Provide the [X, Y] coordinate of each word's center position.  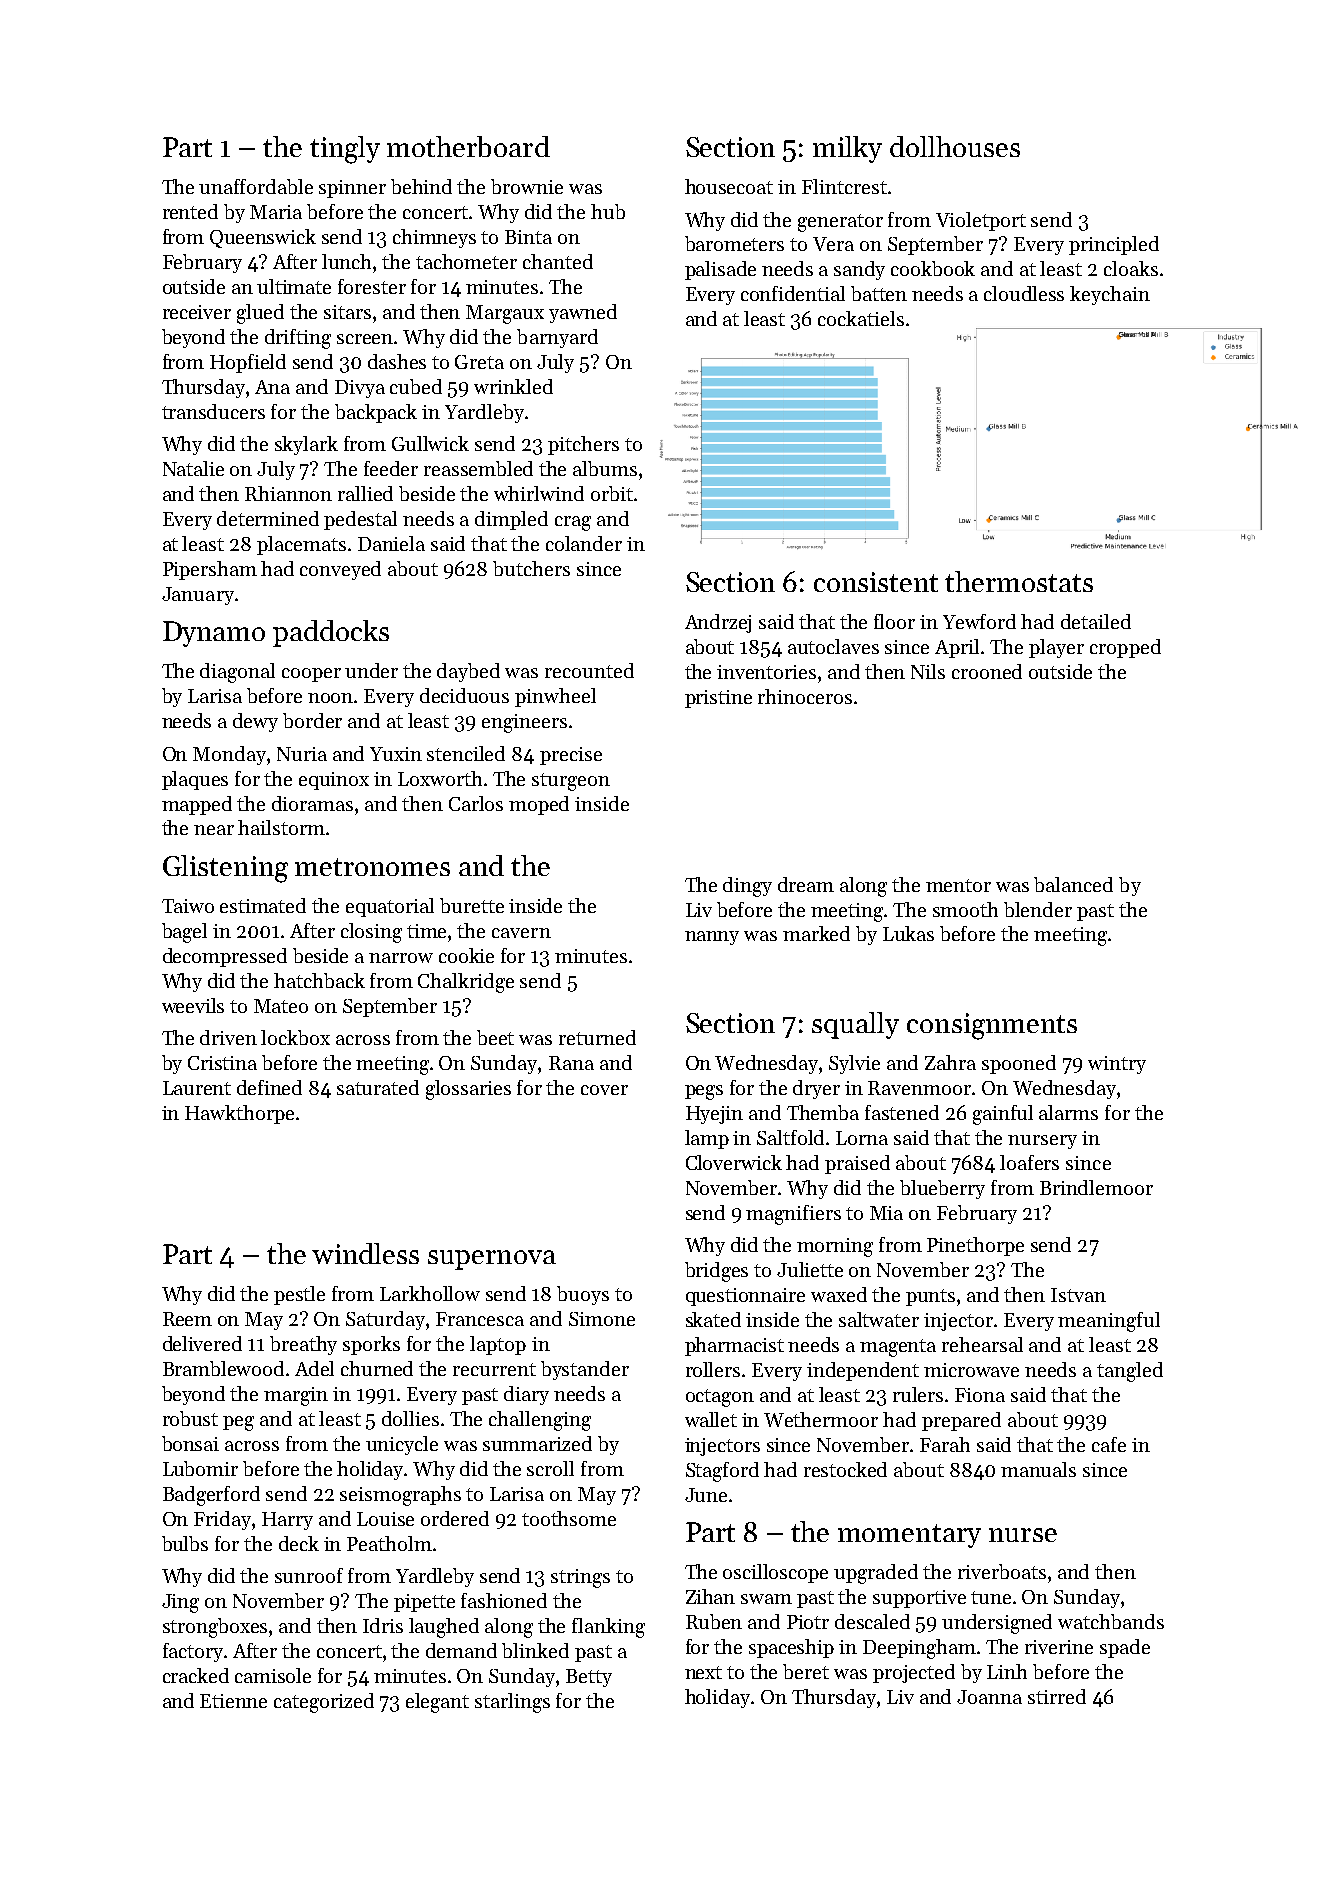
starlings [512, 1703]
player [1056, 648]
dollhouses [955, 146]
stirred [1057, 1696]
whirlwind [539, 493]
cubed [416, 386]
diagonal [237, 673]
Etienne [233, 1701]
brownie [527, 186]
